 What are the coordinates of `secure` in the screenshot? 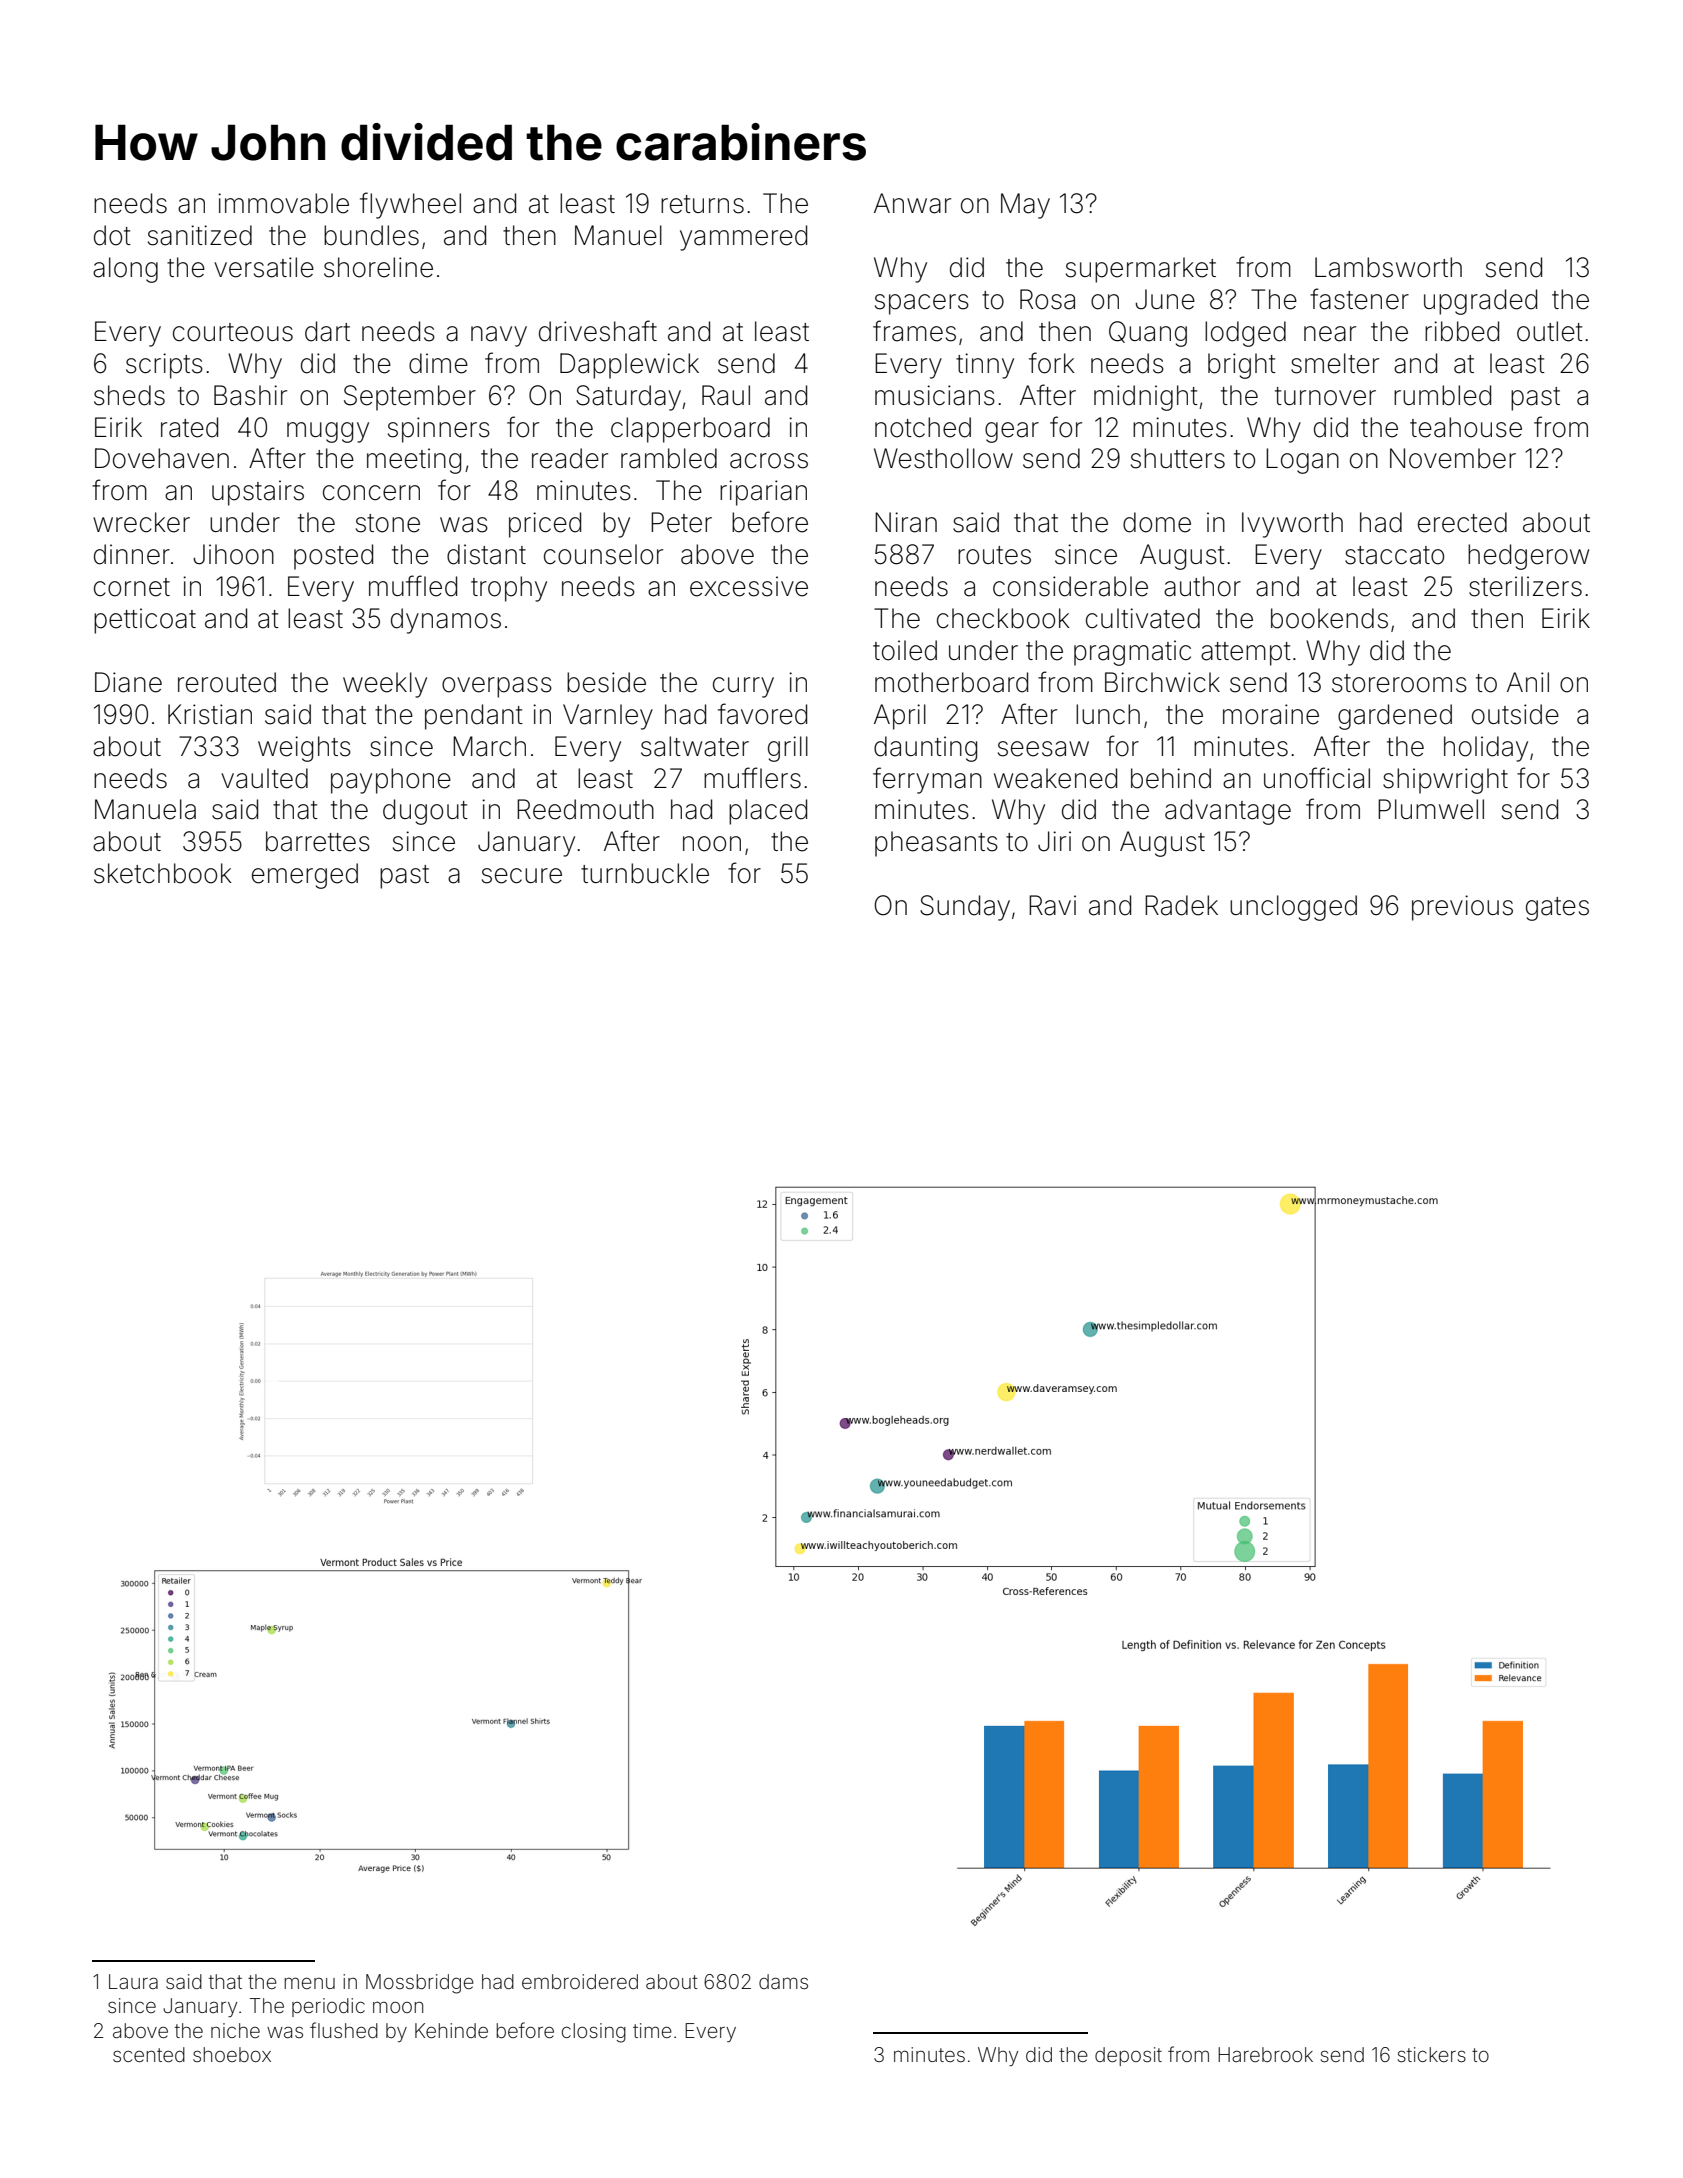 It's located at (522, 876).
